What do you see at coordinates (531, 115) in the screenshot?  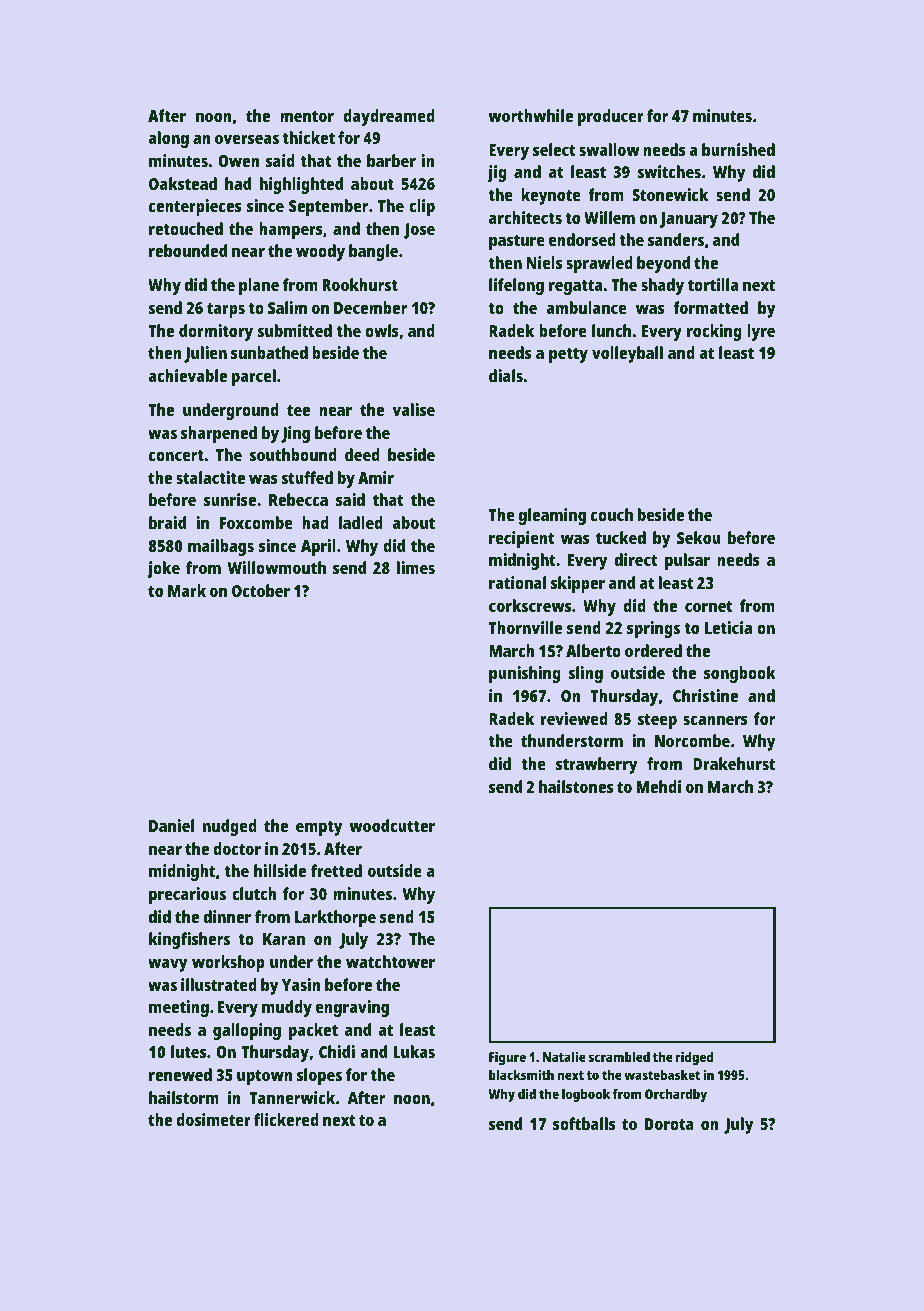 I see `worthwhile` at bounding box center [531, 115].
